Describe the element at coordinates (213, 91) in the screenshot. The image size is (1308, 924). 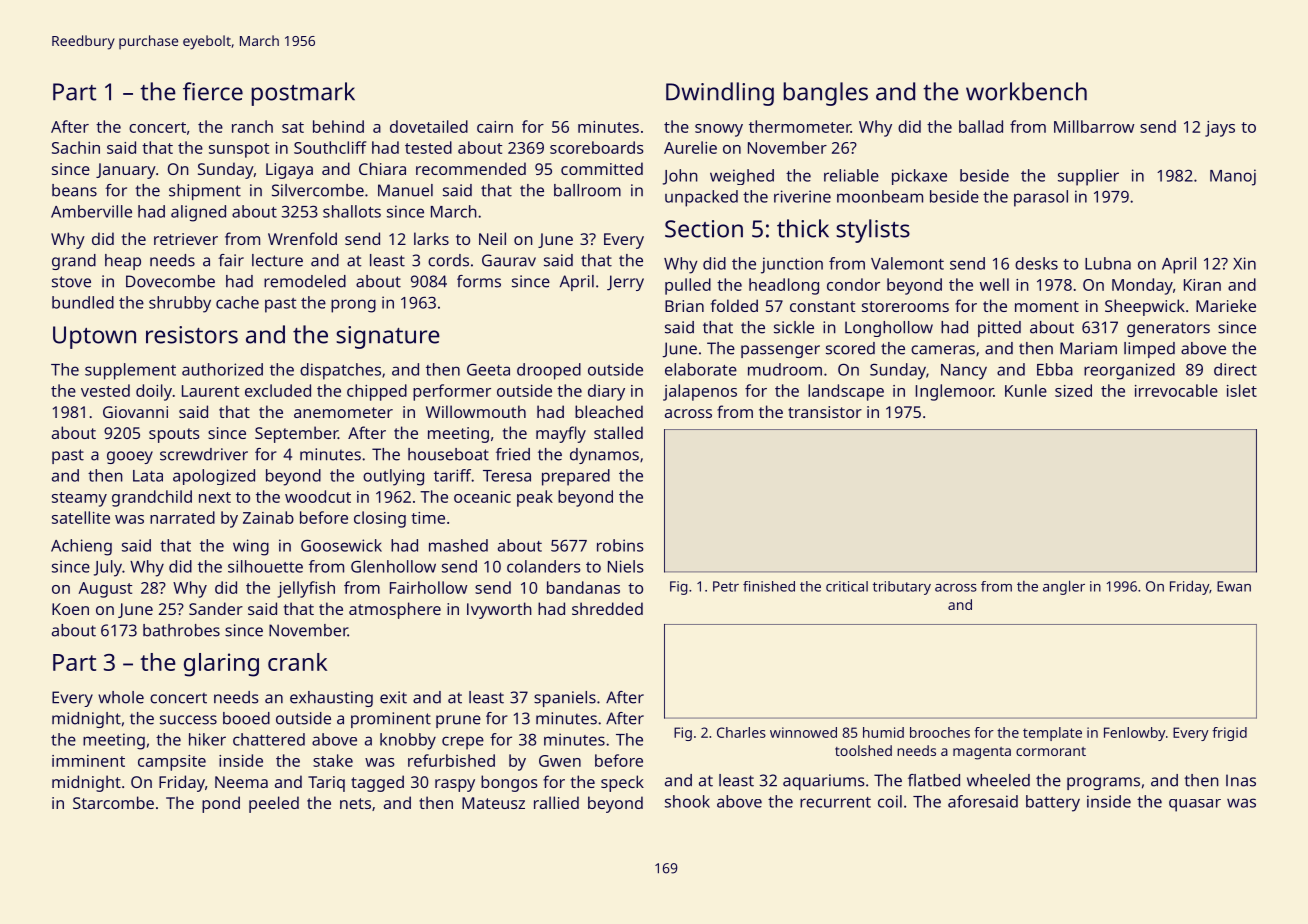
I see `fierce` at that location.
